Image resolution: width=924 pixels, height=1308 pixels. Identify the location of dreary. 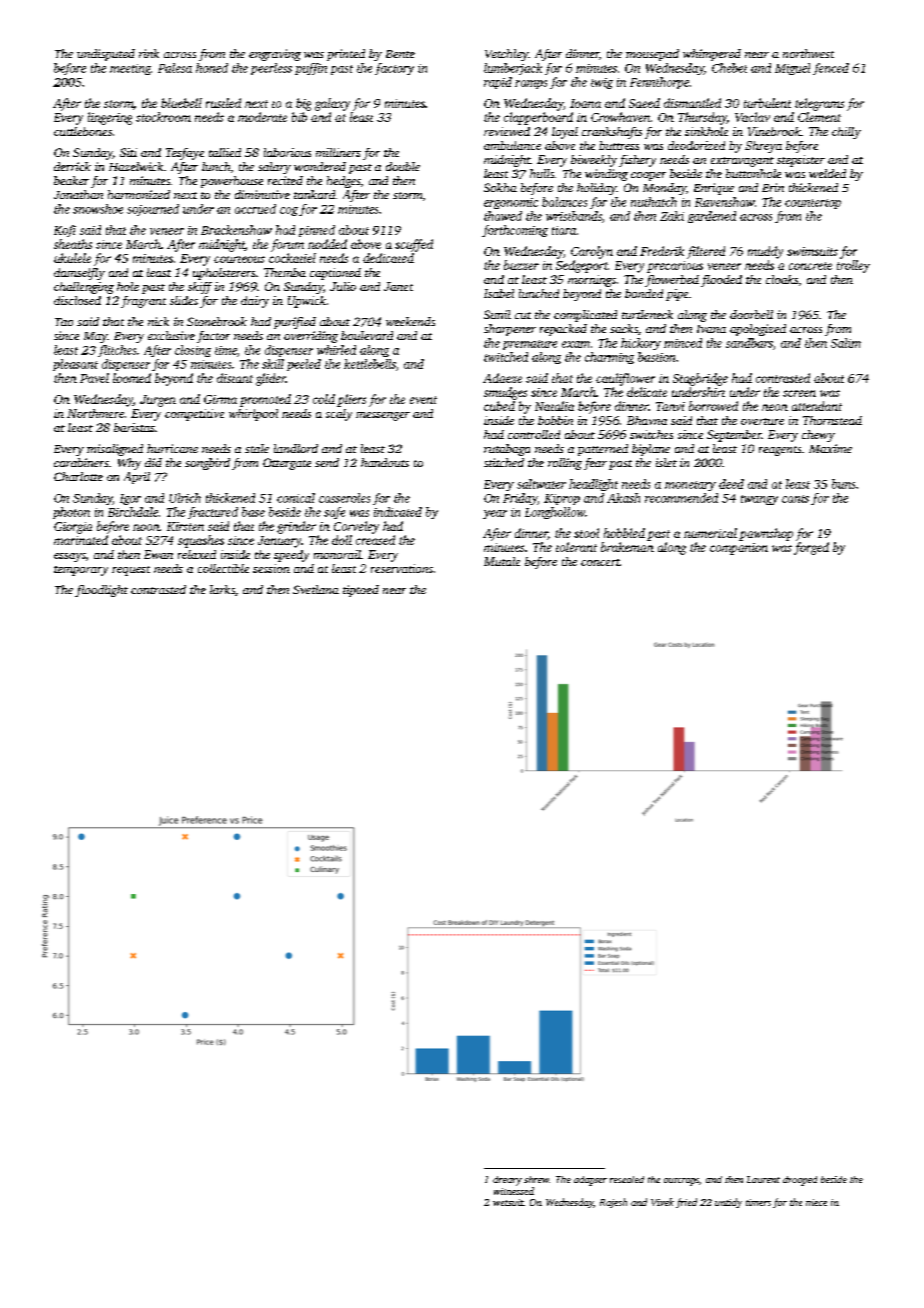
(507, 1181).
